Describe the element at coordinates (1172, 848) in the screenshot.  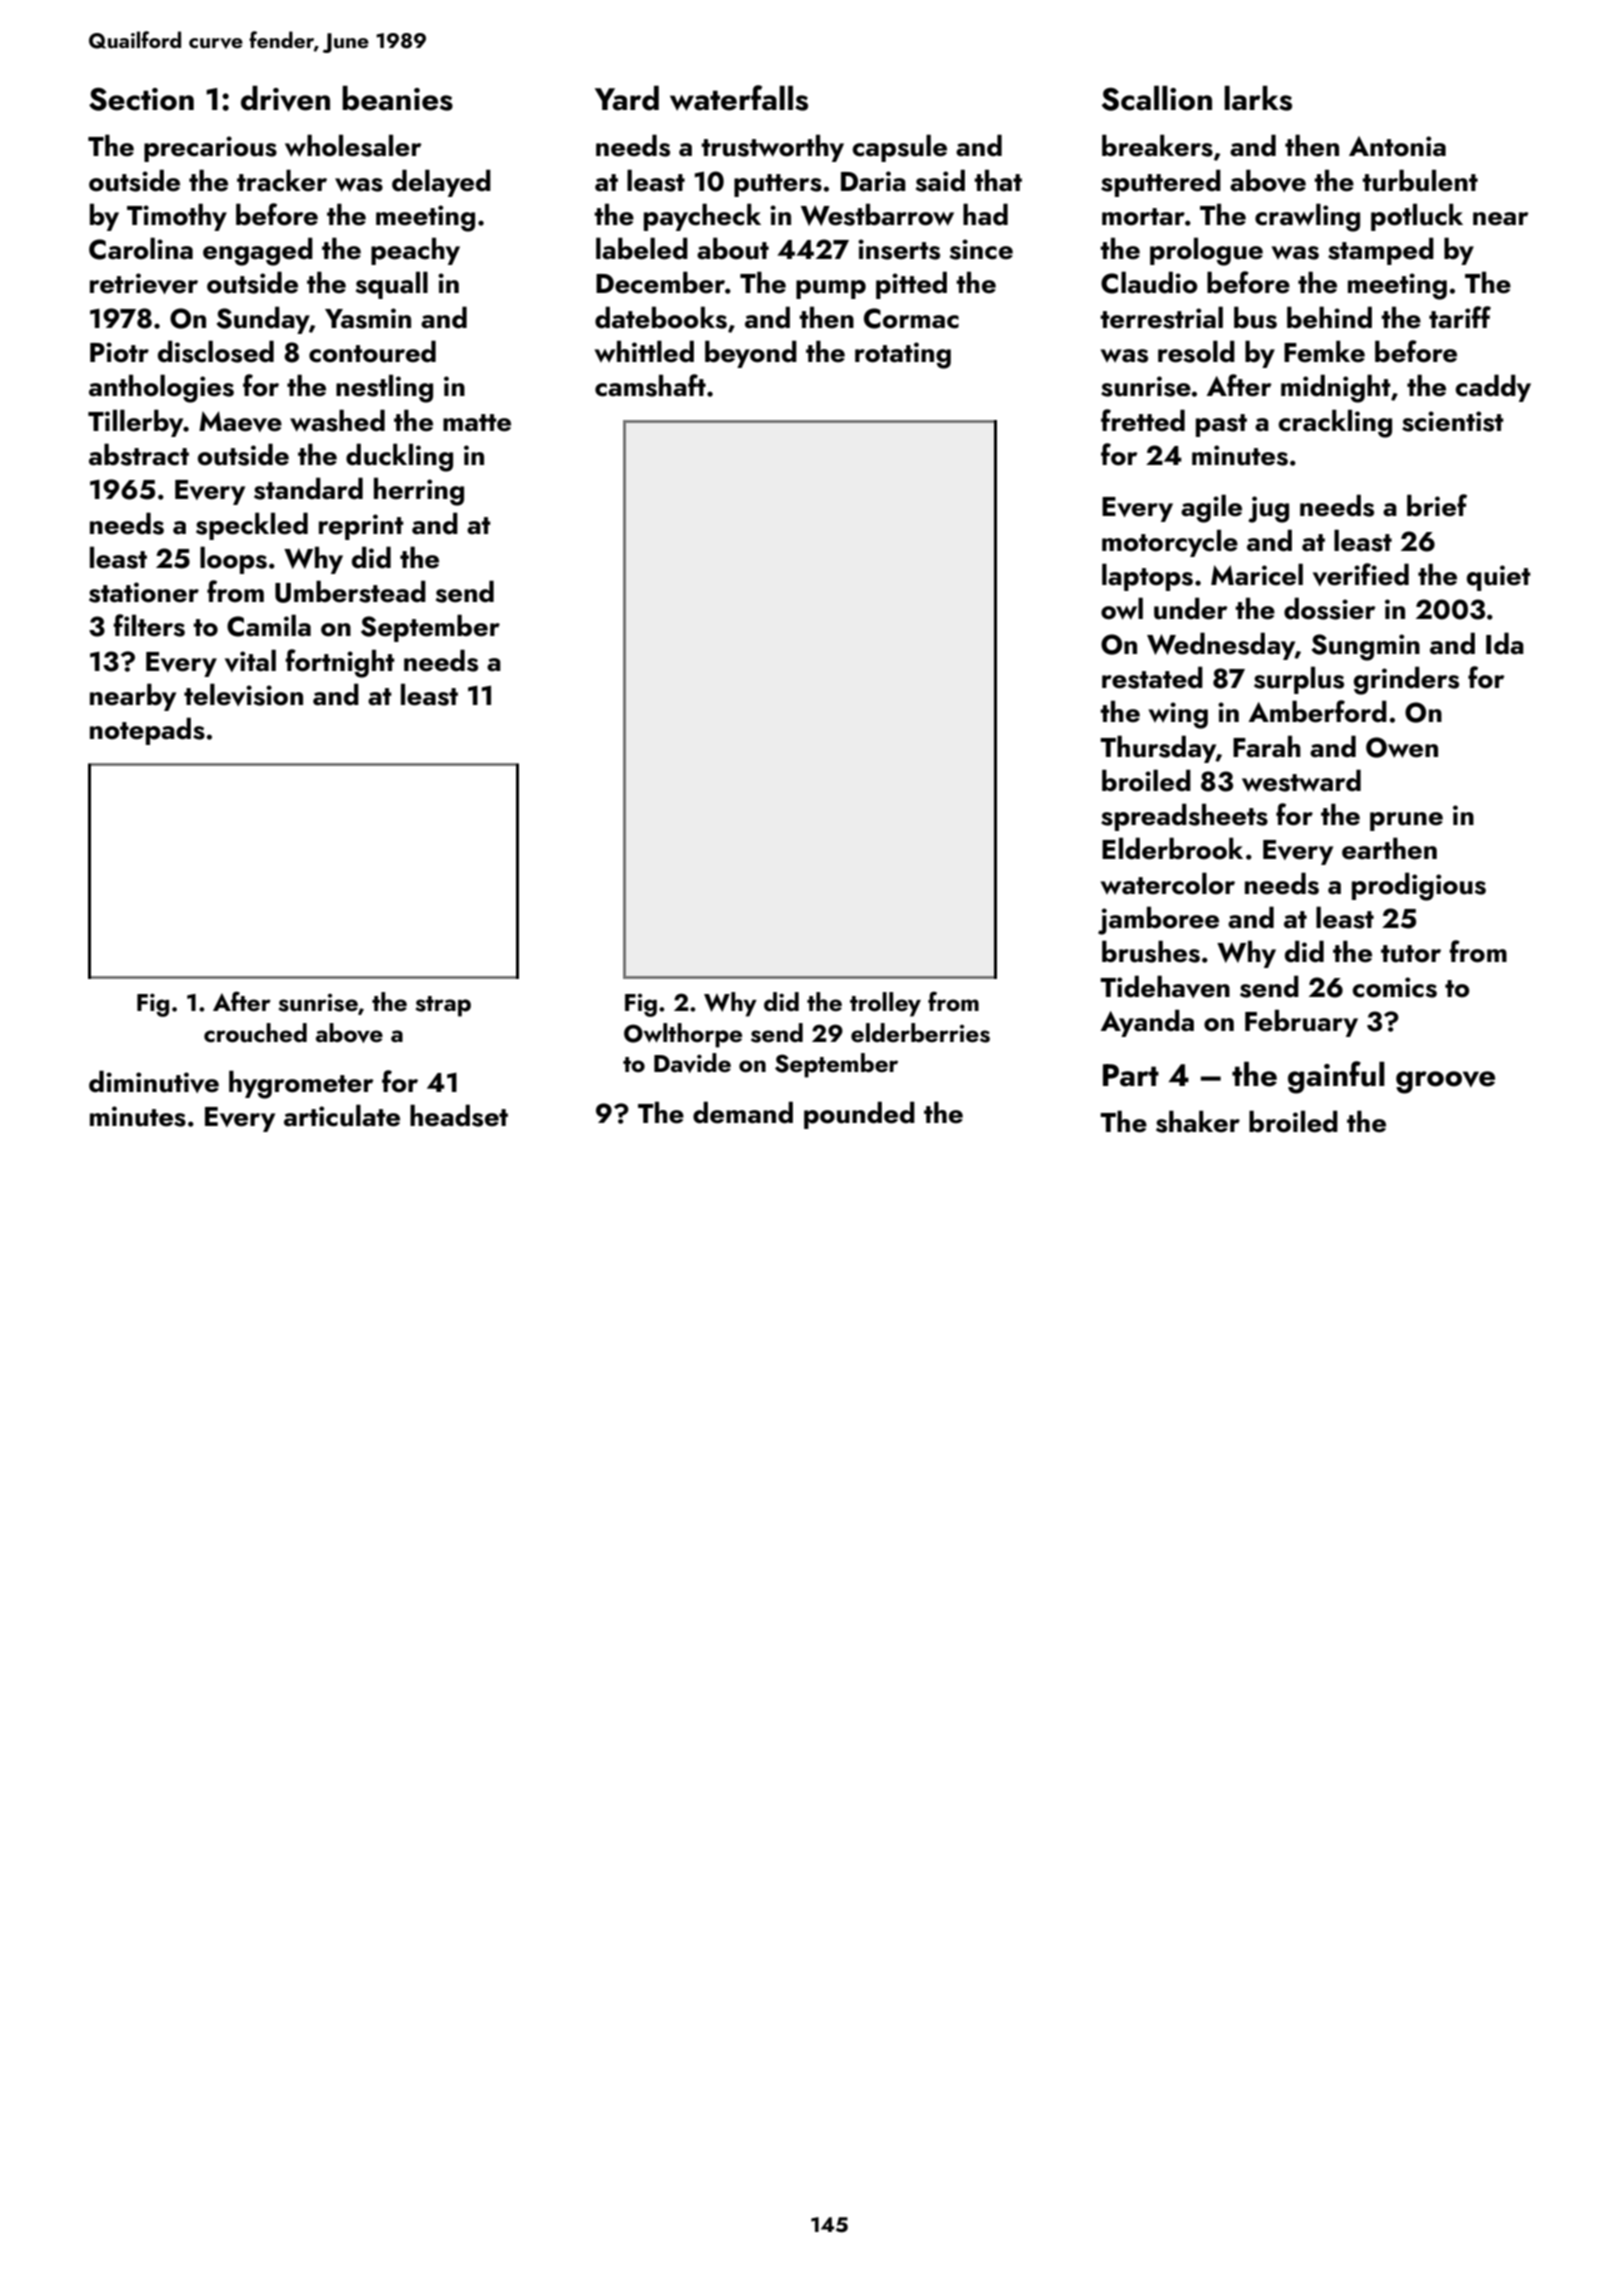
I see `Elderbrook` at that location.
